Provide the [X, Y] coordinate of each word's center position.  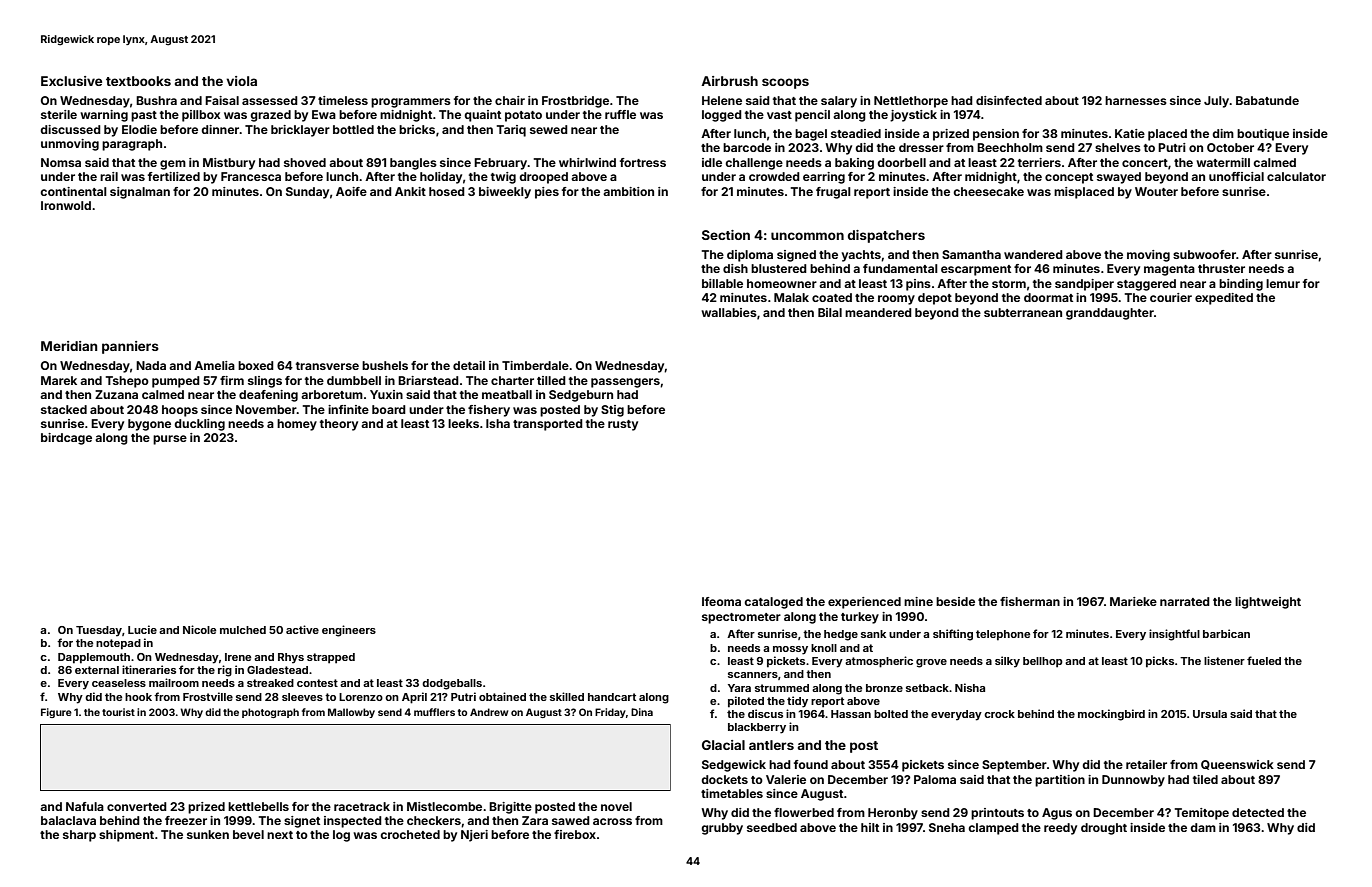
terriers [1039, 162]
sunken [208, 834]
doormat [1048, 297]
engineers [349, 631]
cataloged [773, 603]
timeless [343, 100]
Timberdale [535, 365]
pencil [812, 116]
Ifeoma [721, 601]
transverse [327, 366]
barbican [1226, 633]
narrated [1185, 601]
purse [170, 440]
